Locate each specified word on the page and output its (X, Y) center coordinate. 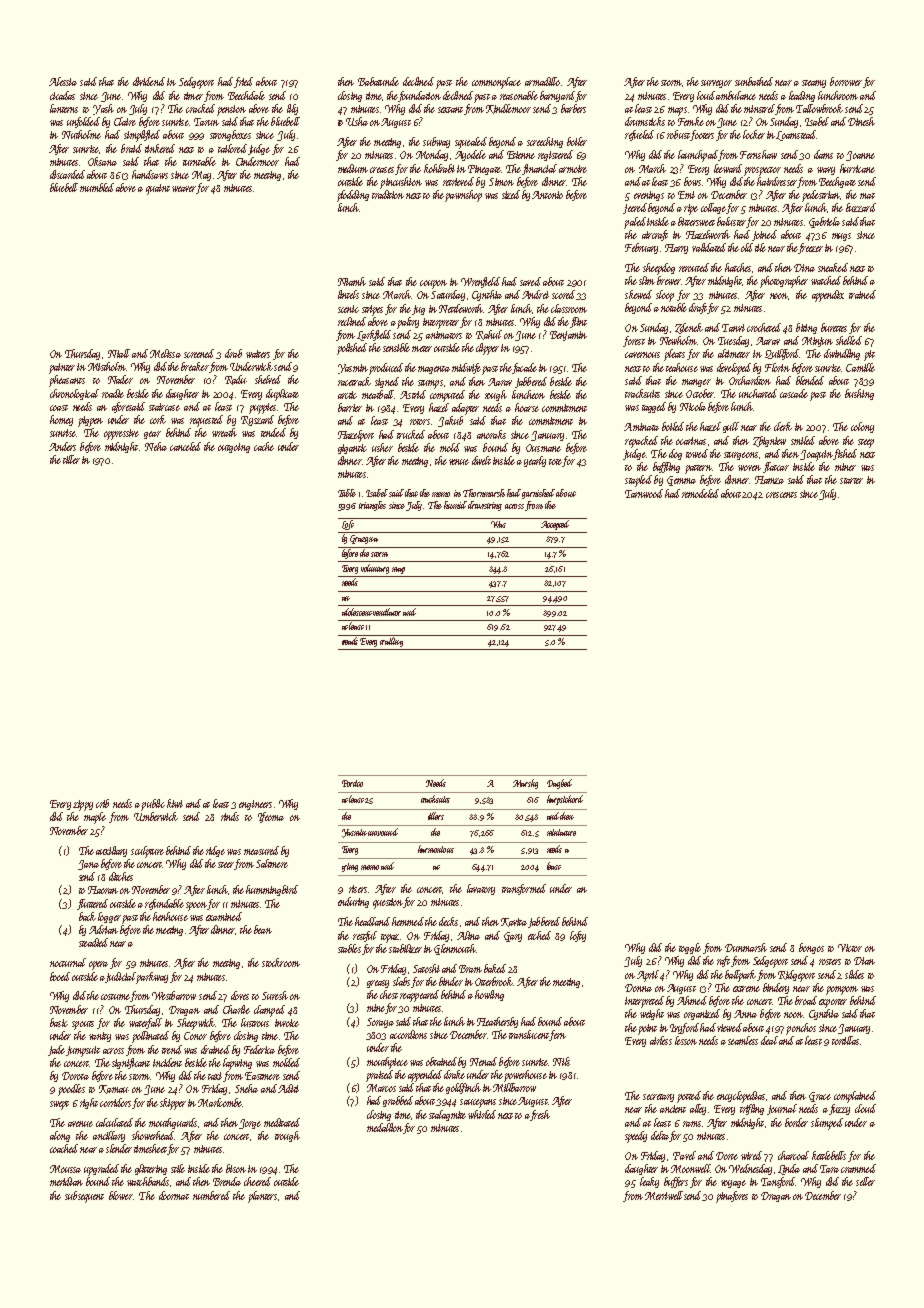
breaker (195, 366)
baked (495, 968)
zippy (83, 805)
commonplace (496, 83)
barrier (350, 407)
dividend (149, 81)
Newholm (678, 340)
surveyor (716, 84)
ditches (121, 876)
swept (59, 1105)
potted (689, 1097)
